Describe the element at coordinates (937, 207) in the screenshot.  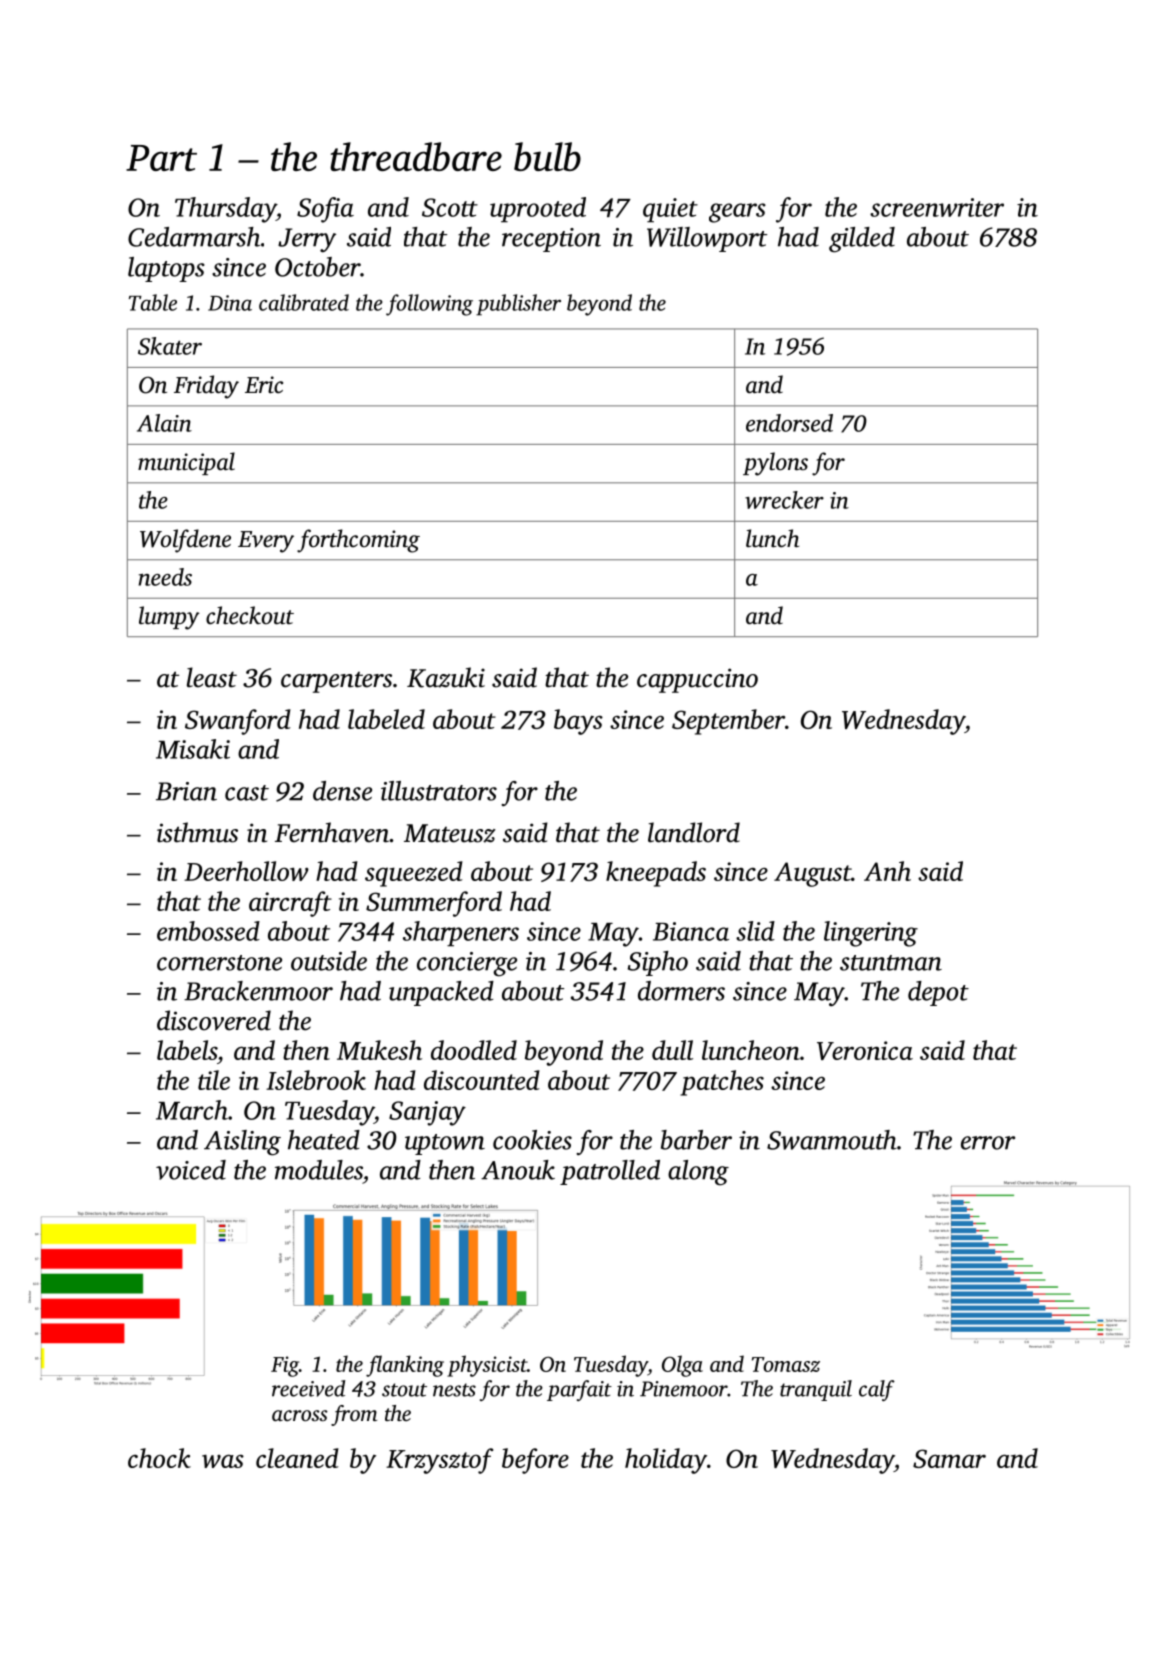
I see `screenwriter` at that location.
